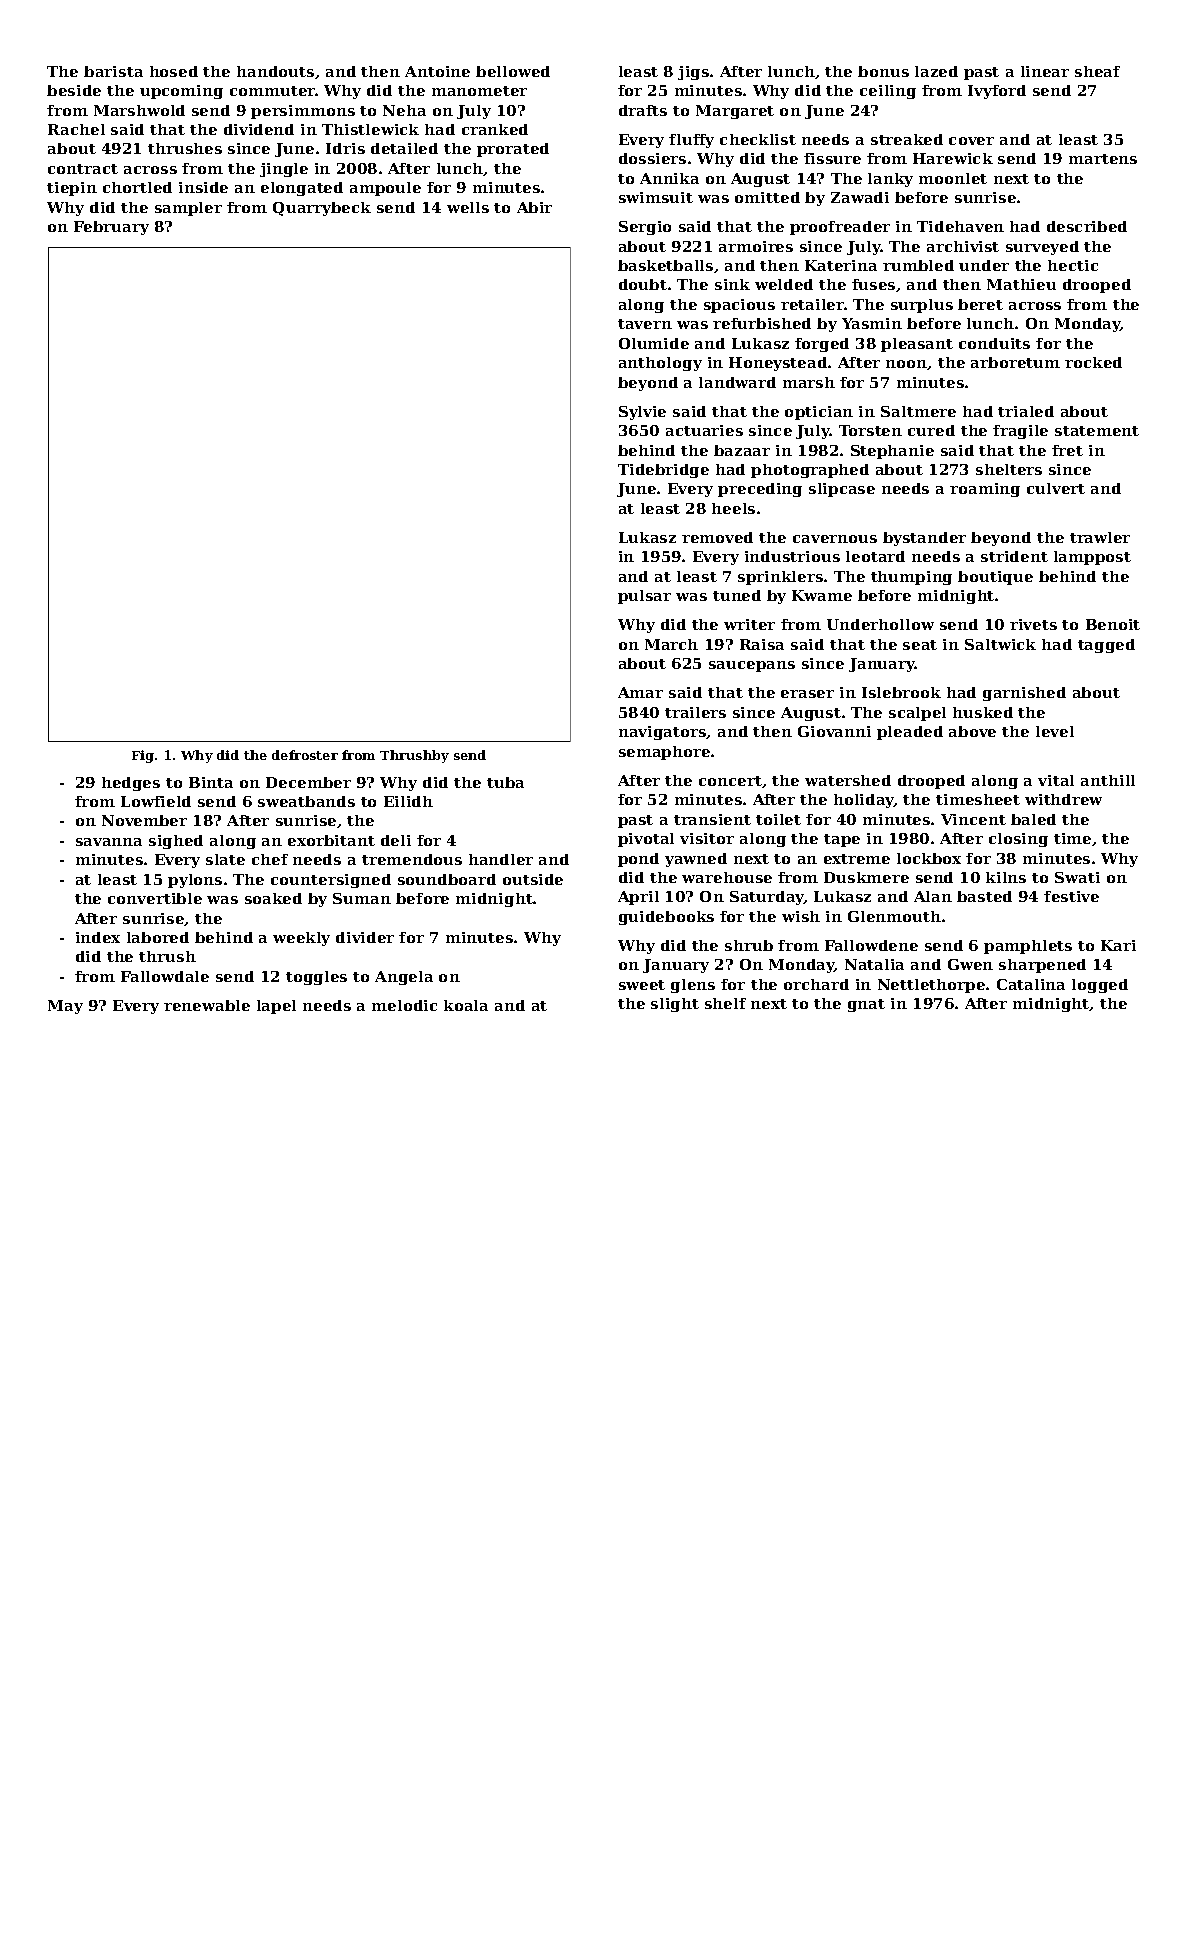 This page has height=1959, width=1189. I want to click on Fig, so click(143, 756).
